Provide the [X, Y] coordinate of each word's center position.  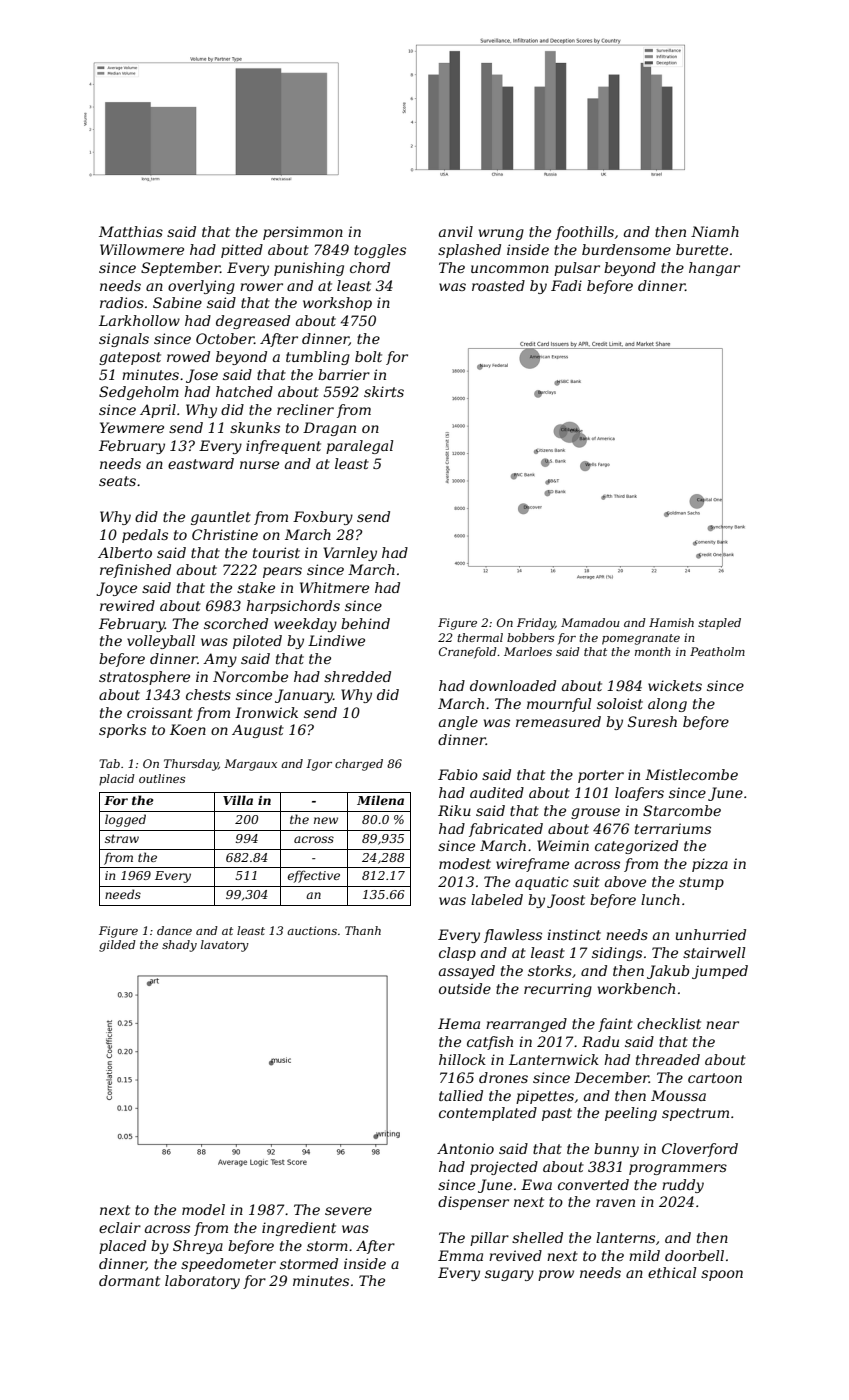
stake [256, 587]
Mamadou [590, 622]
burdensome [626, 249]
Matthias [131, 231]
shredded [357, 676]
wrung [501, 234]
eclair [120, 1227]
